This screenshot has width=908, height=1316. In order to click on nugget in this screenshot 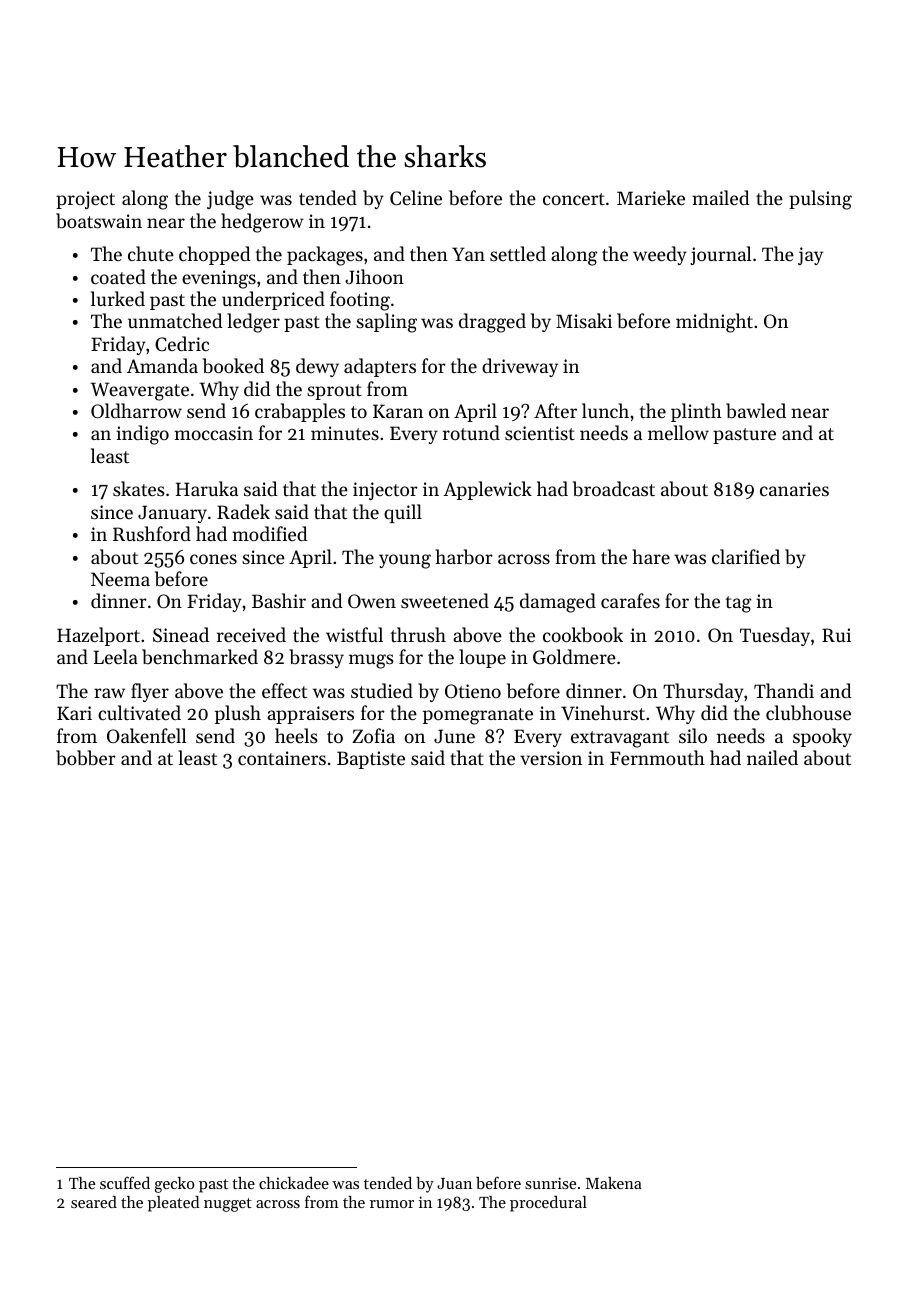, I will do `click(228, 1205)`.
